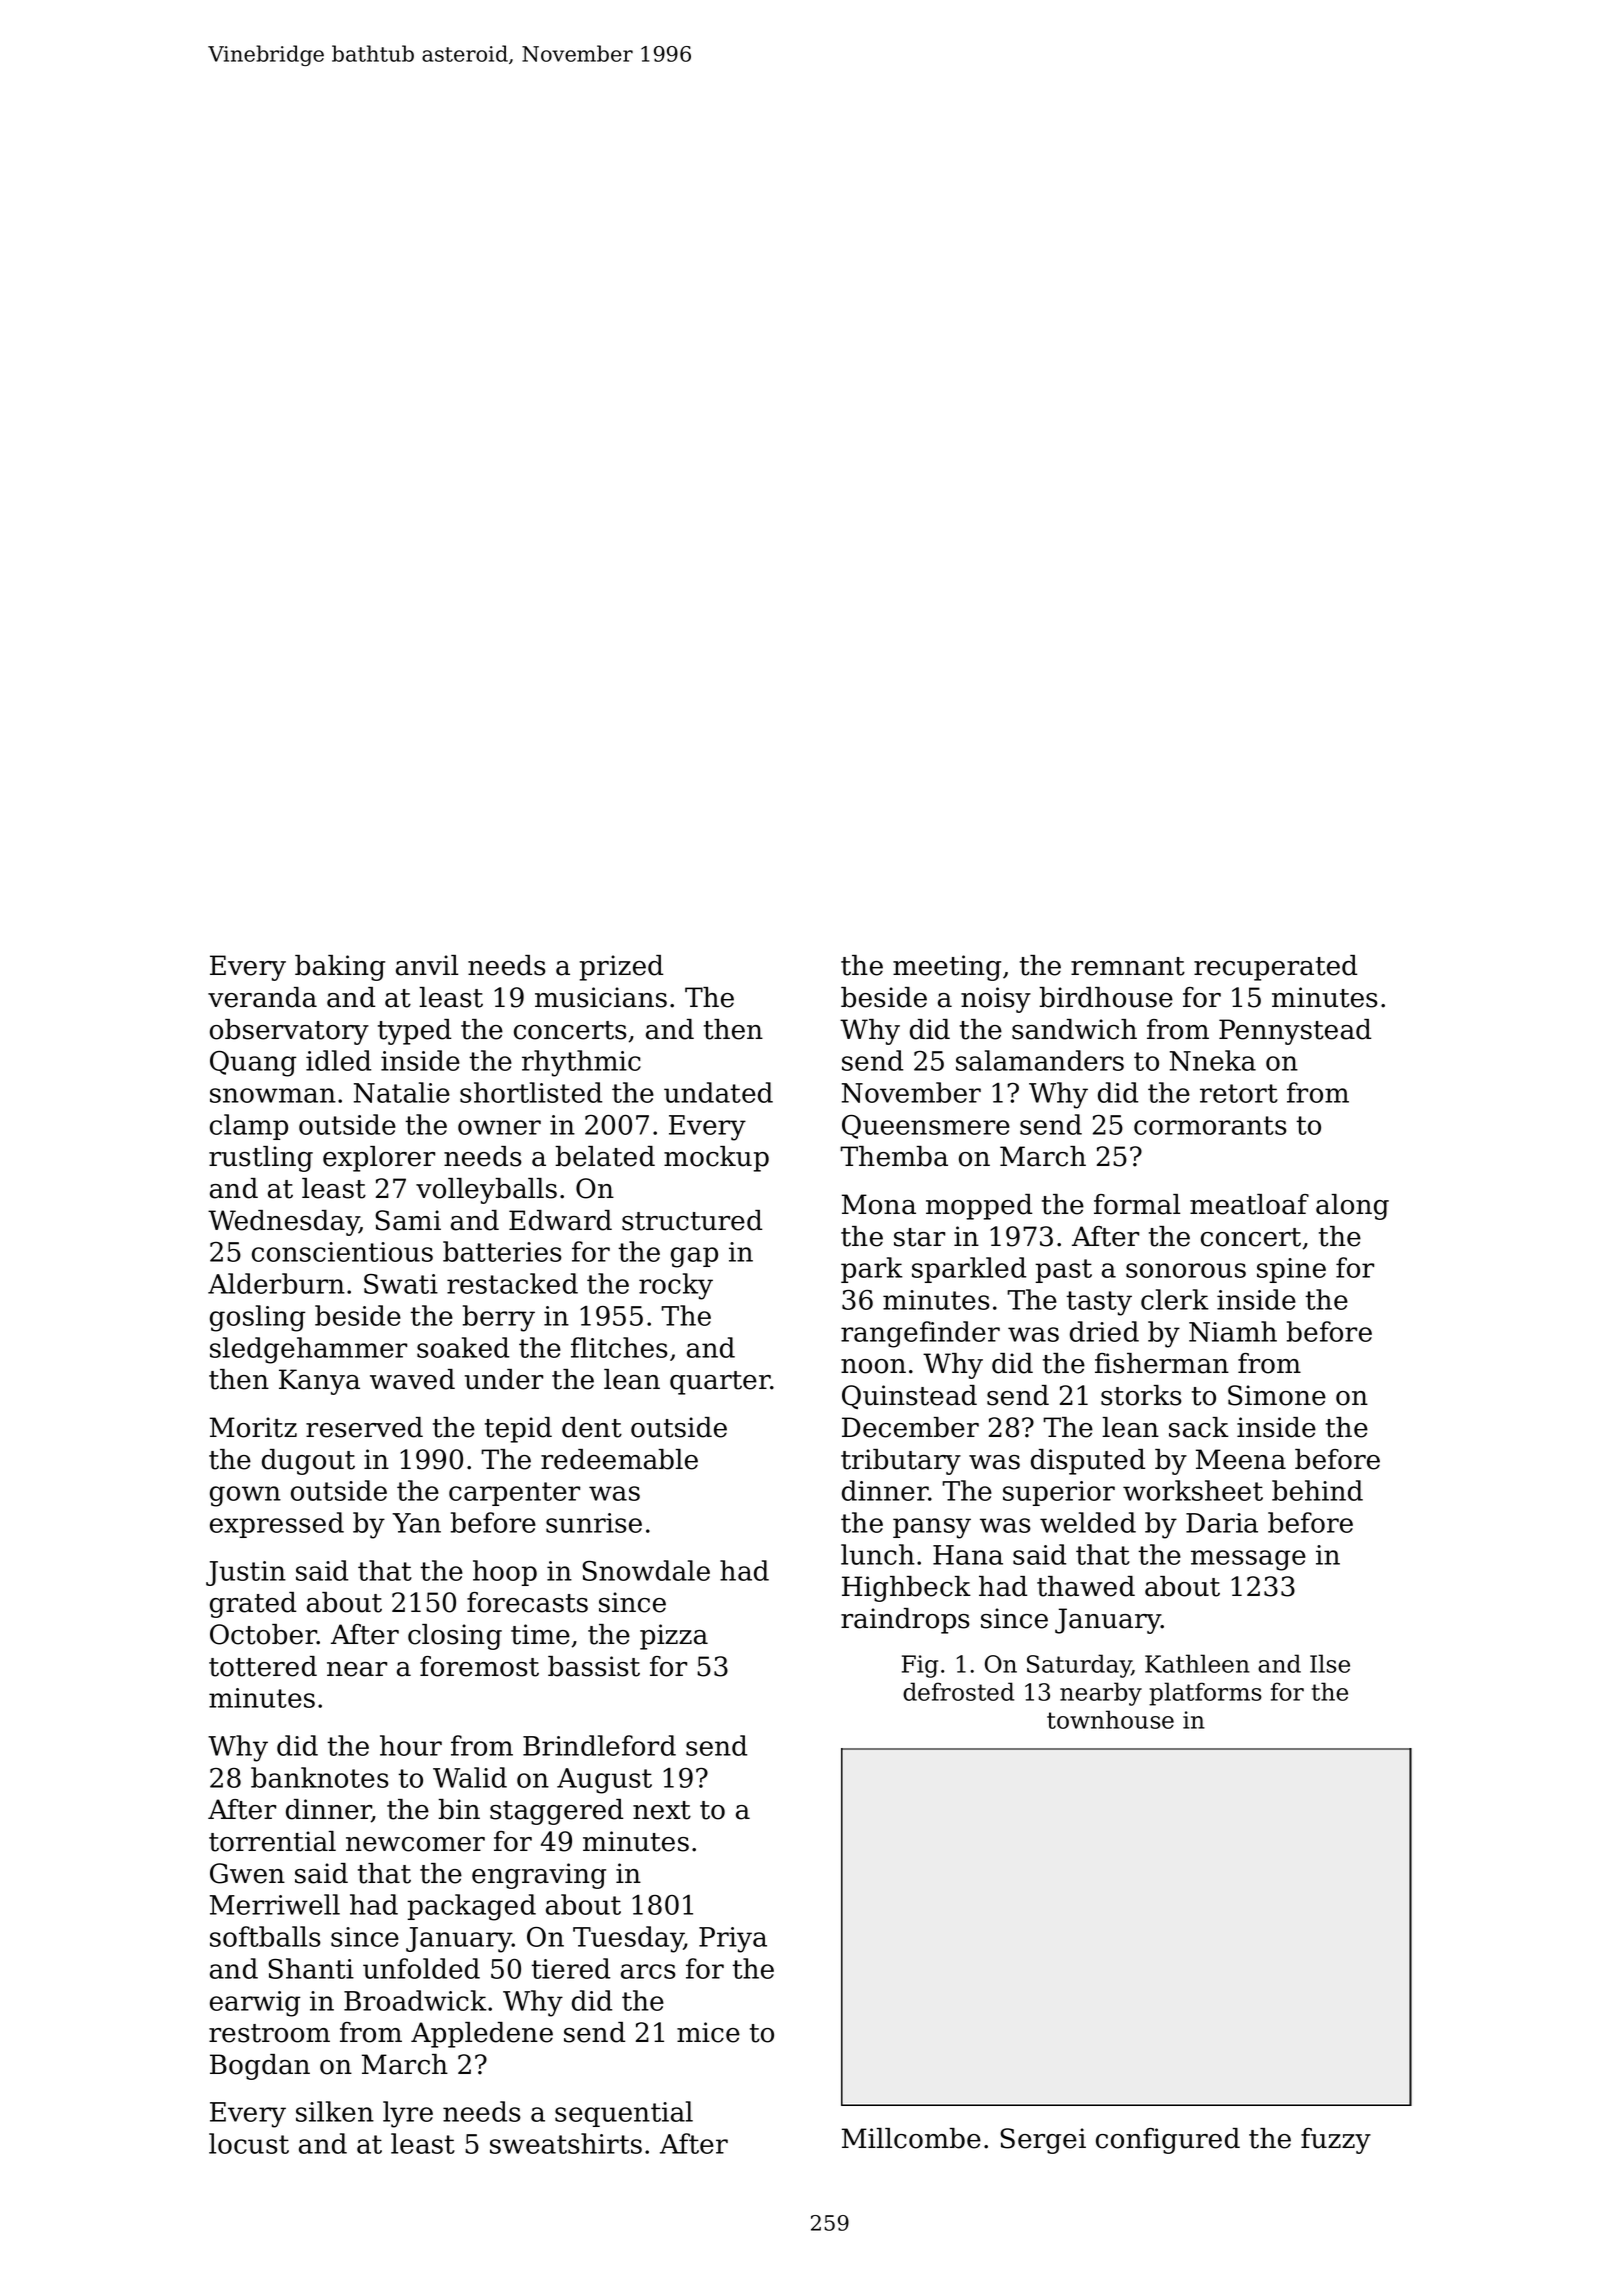  What do you see at coordinates (1275, 968) in the page?
I see `recuperated` at bounding box center [1275, 968].
